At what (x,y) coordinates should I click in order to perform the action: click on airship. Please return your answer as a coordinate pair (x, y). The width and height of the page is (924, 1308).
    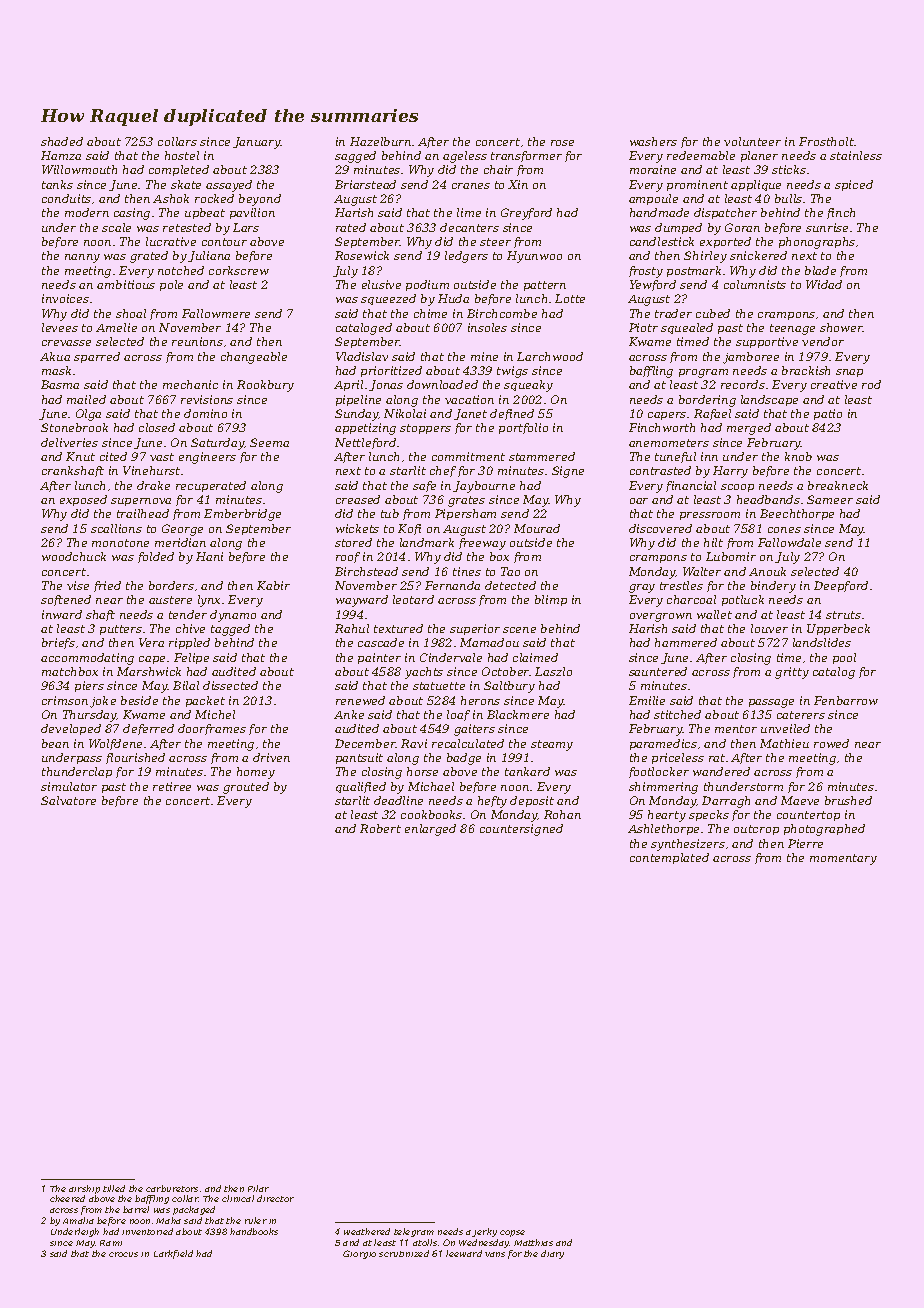
    Looking at the image, I should click on (84, 1189).
